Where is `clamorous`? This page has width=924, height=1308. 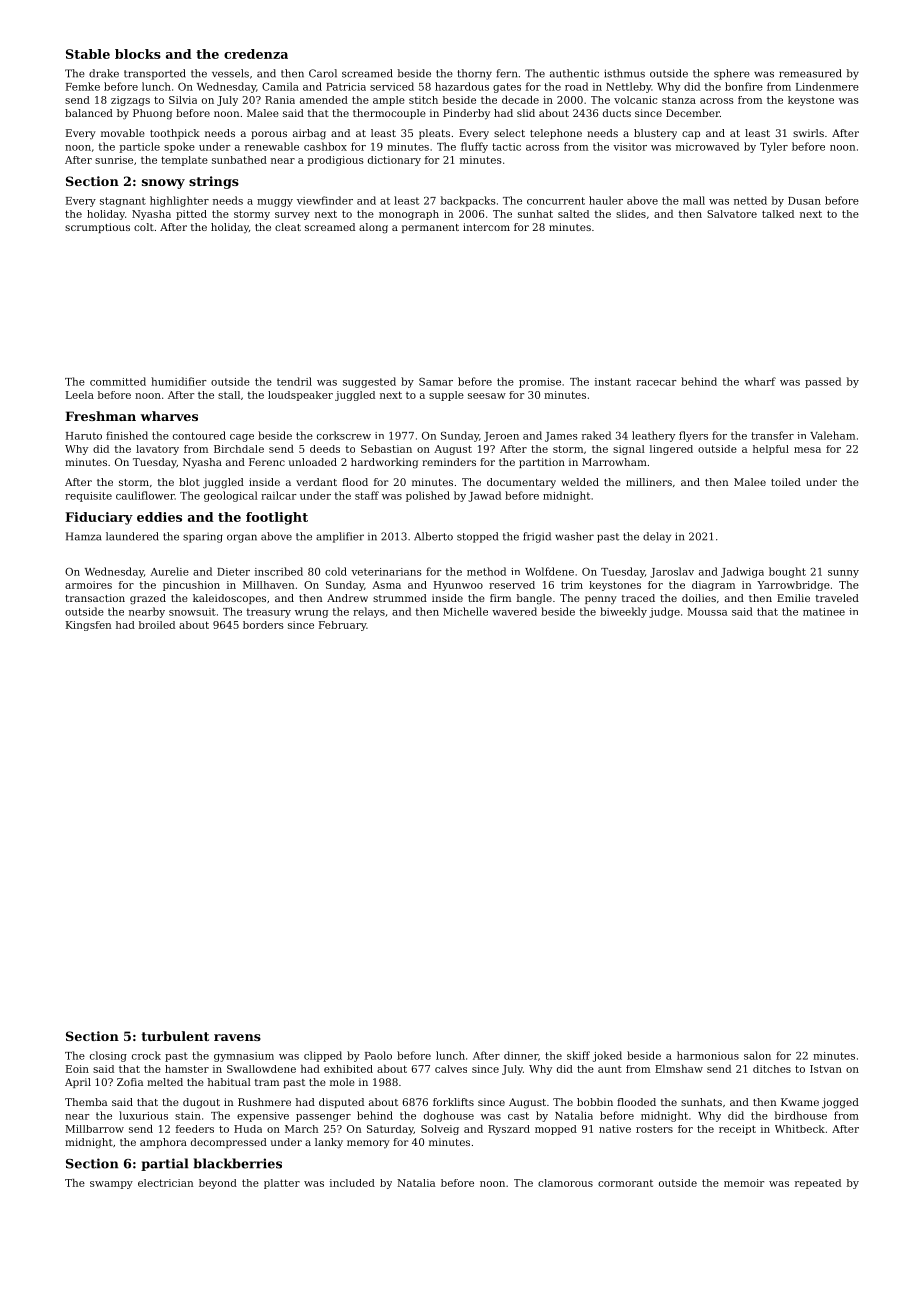
clamorous is located at coordinates (565, 1183).
